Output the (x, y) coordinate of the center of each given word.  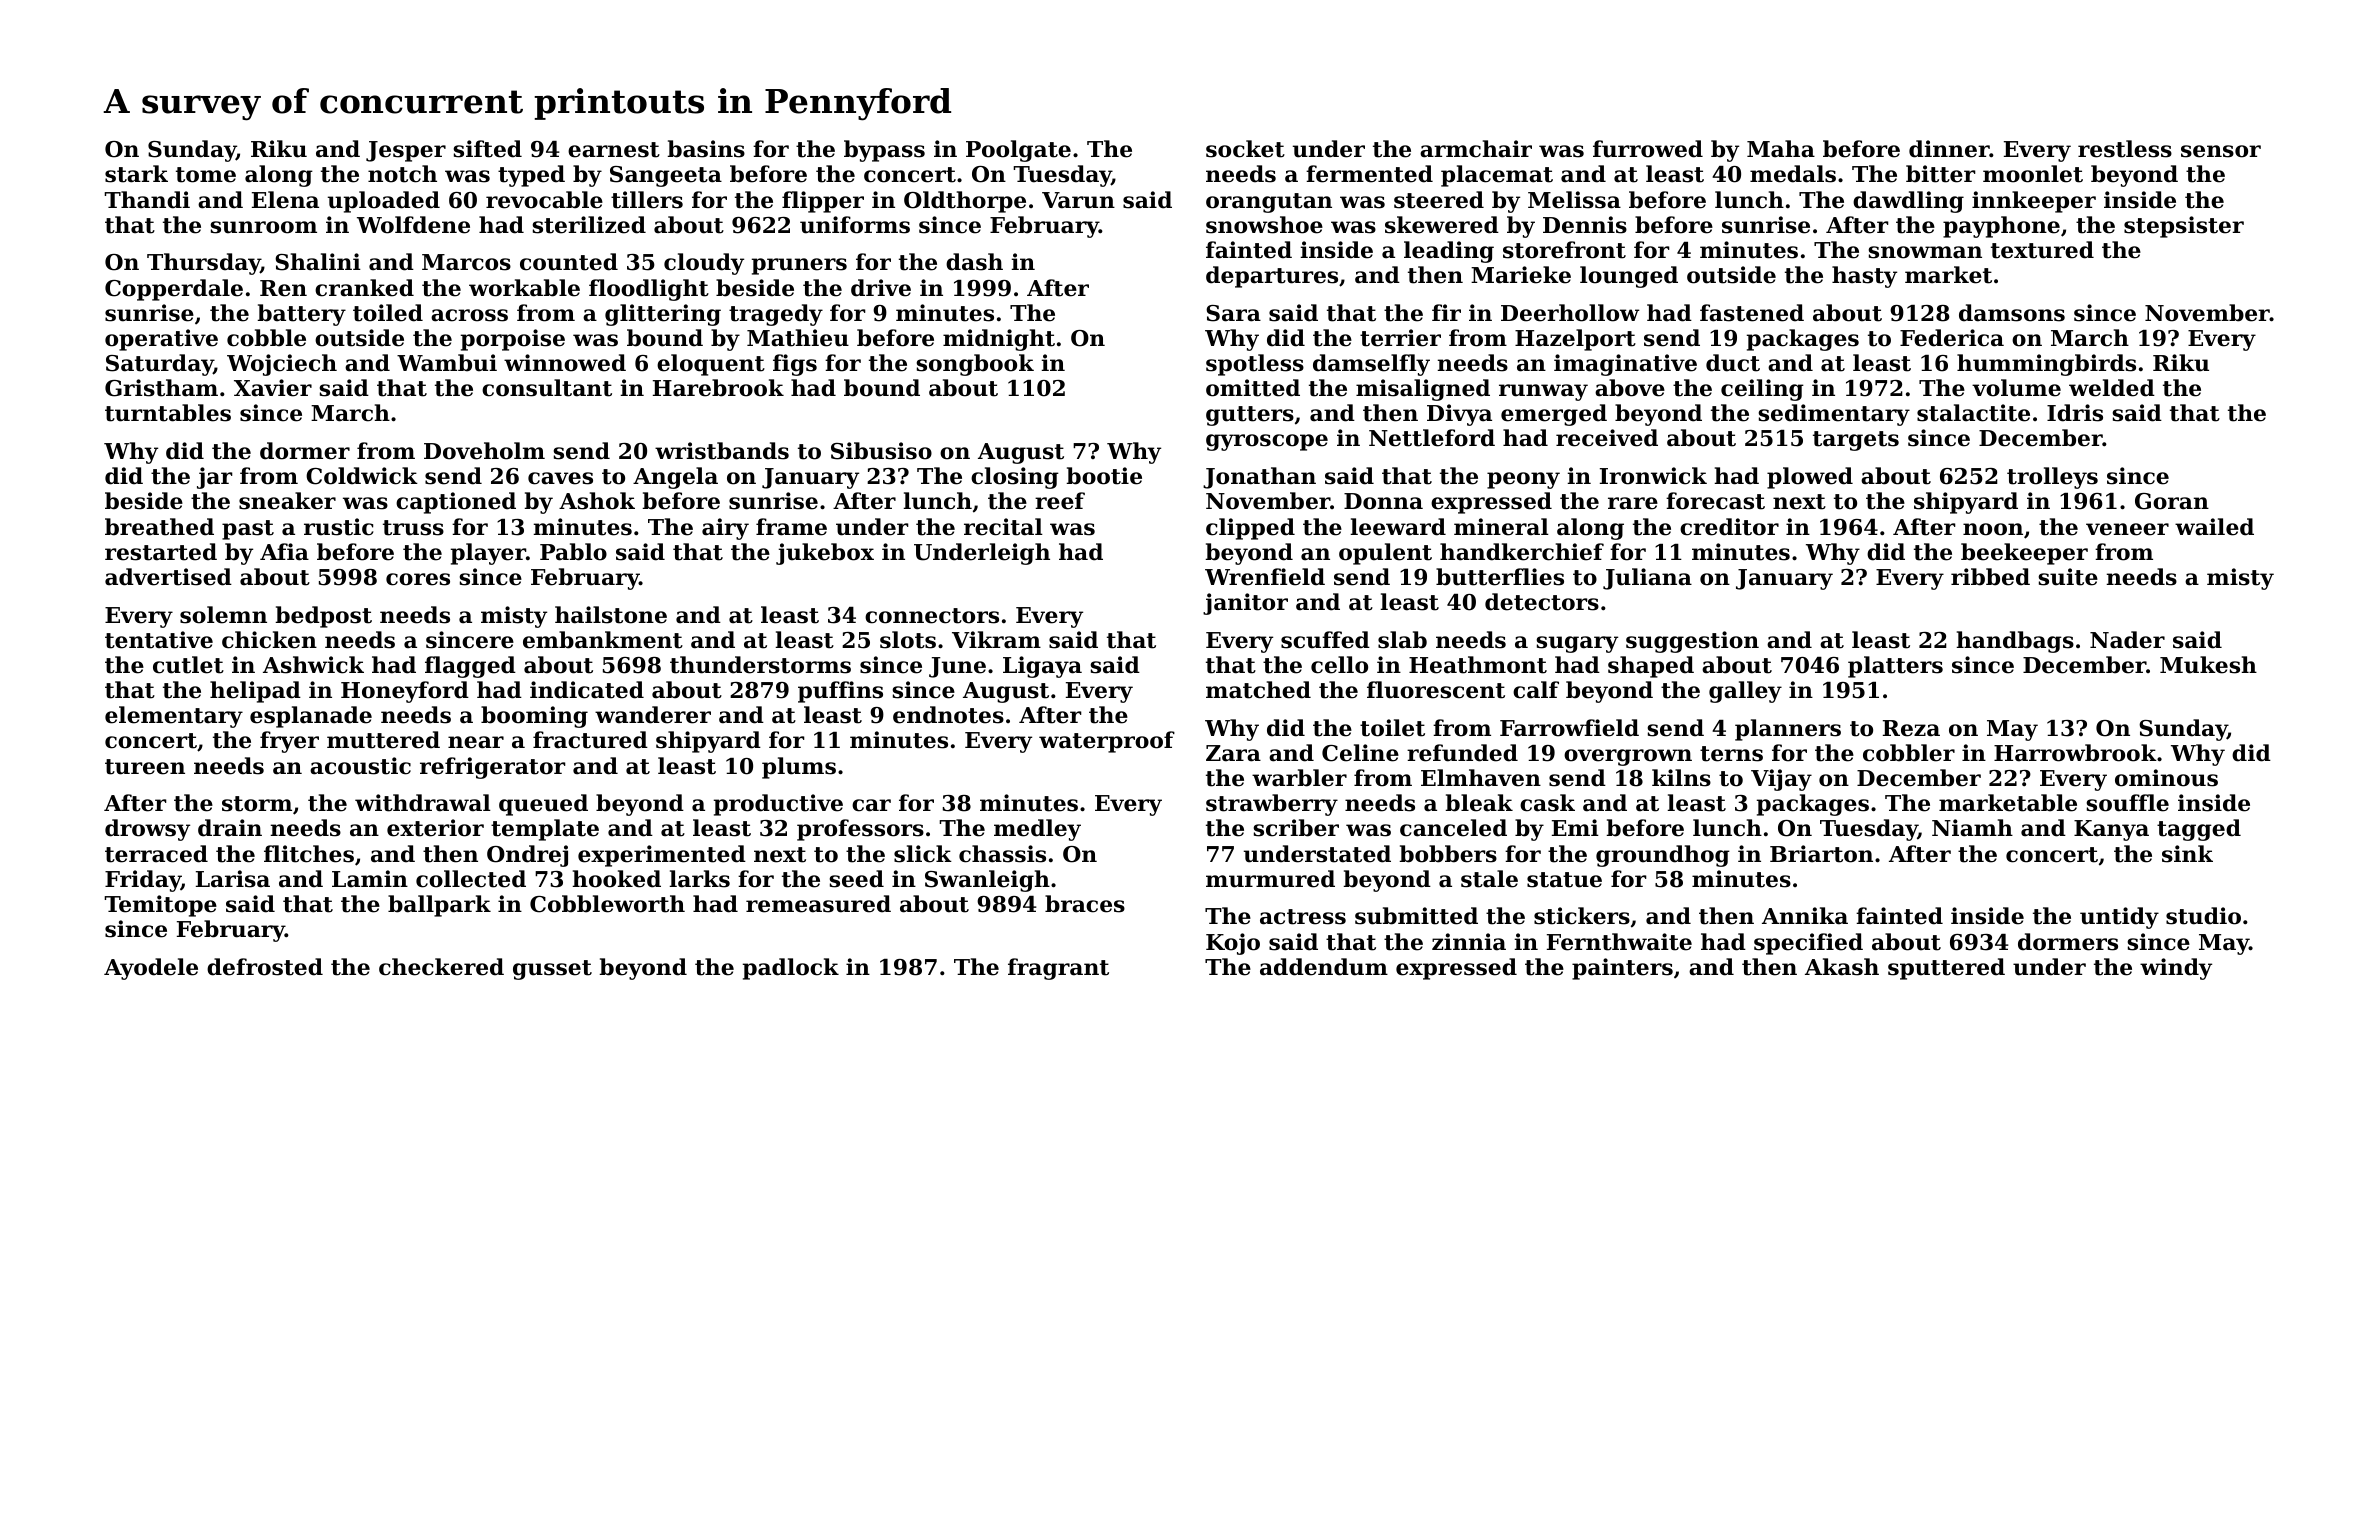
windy (2176, 969)
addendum (1324, 967)
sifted (487, 149)
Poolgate (1018, 151)
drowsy (147, 830)
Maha (1781, 149)
